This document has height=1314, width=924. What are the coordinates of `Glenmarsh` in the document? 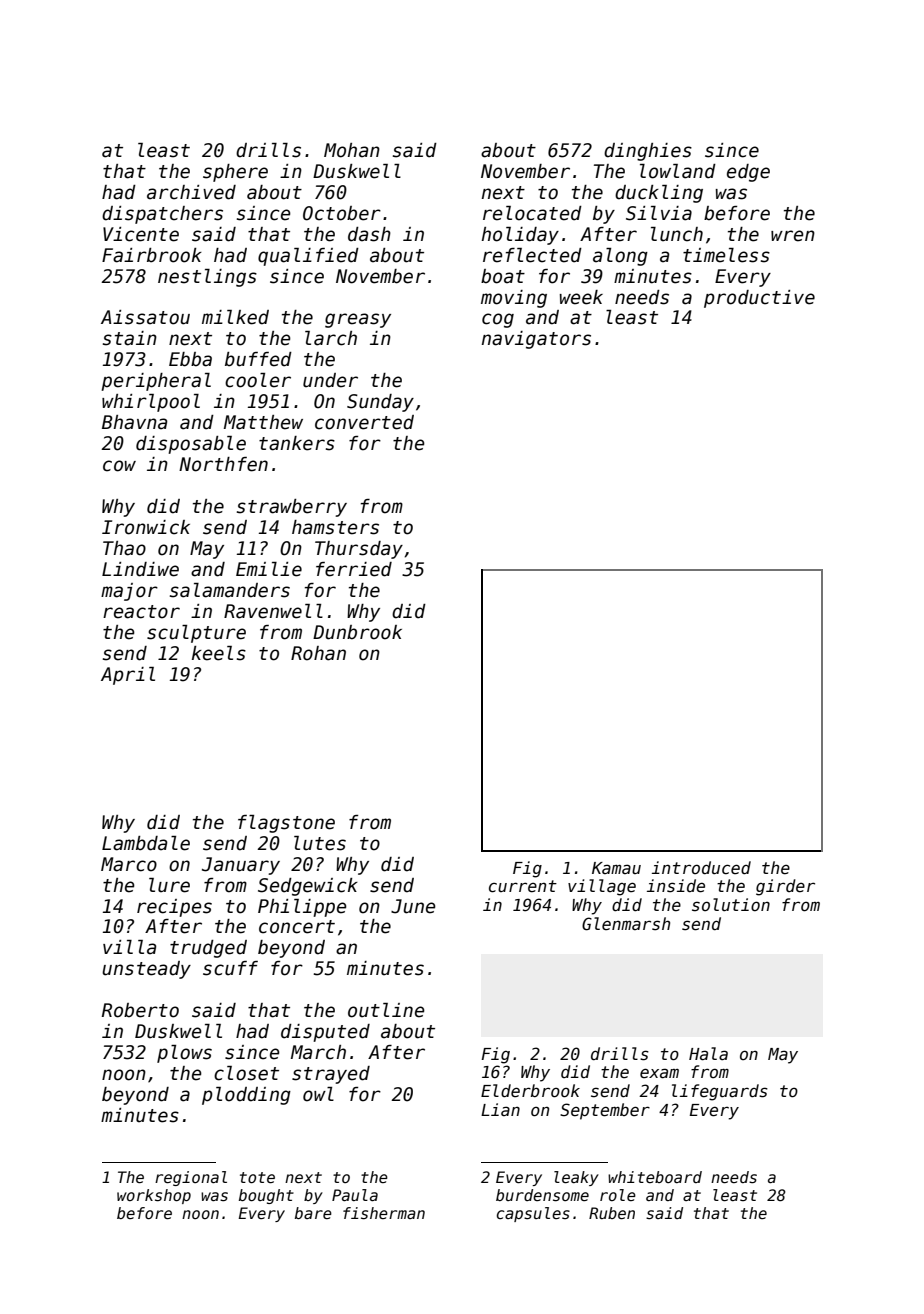 It's located at (626, 924).
